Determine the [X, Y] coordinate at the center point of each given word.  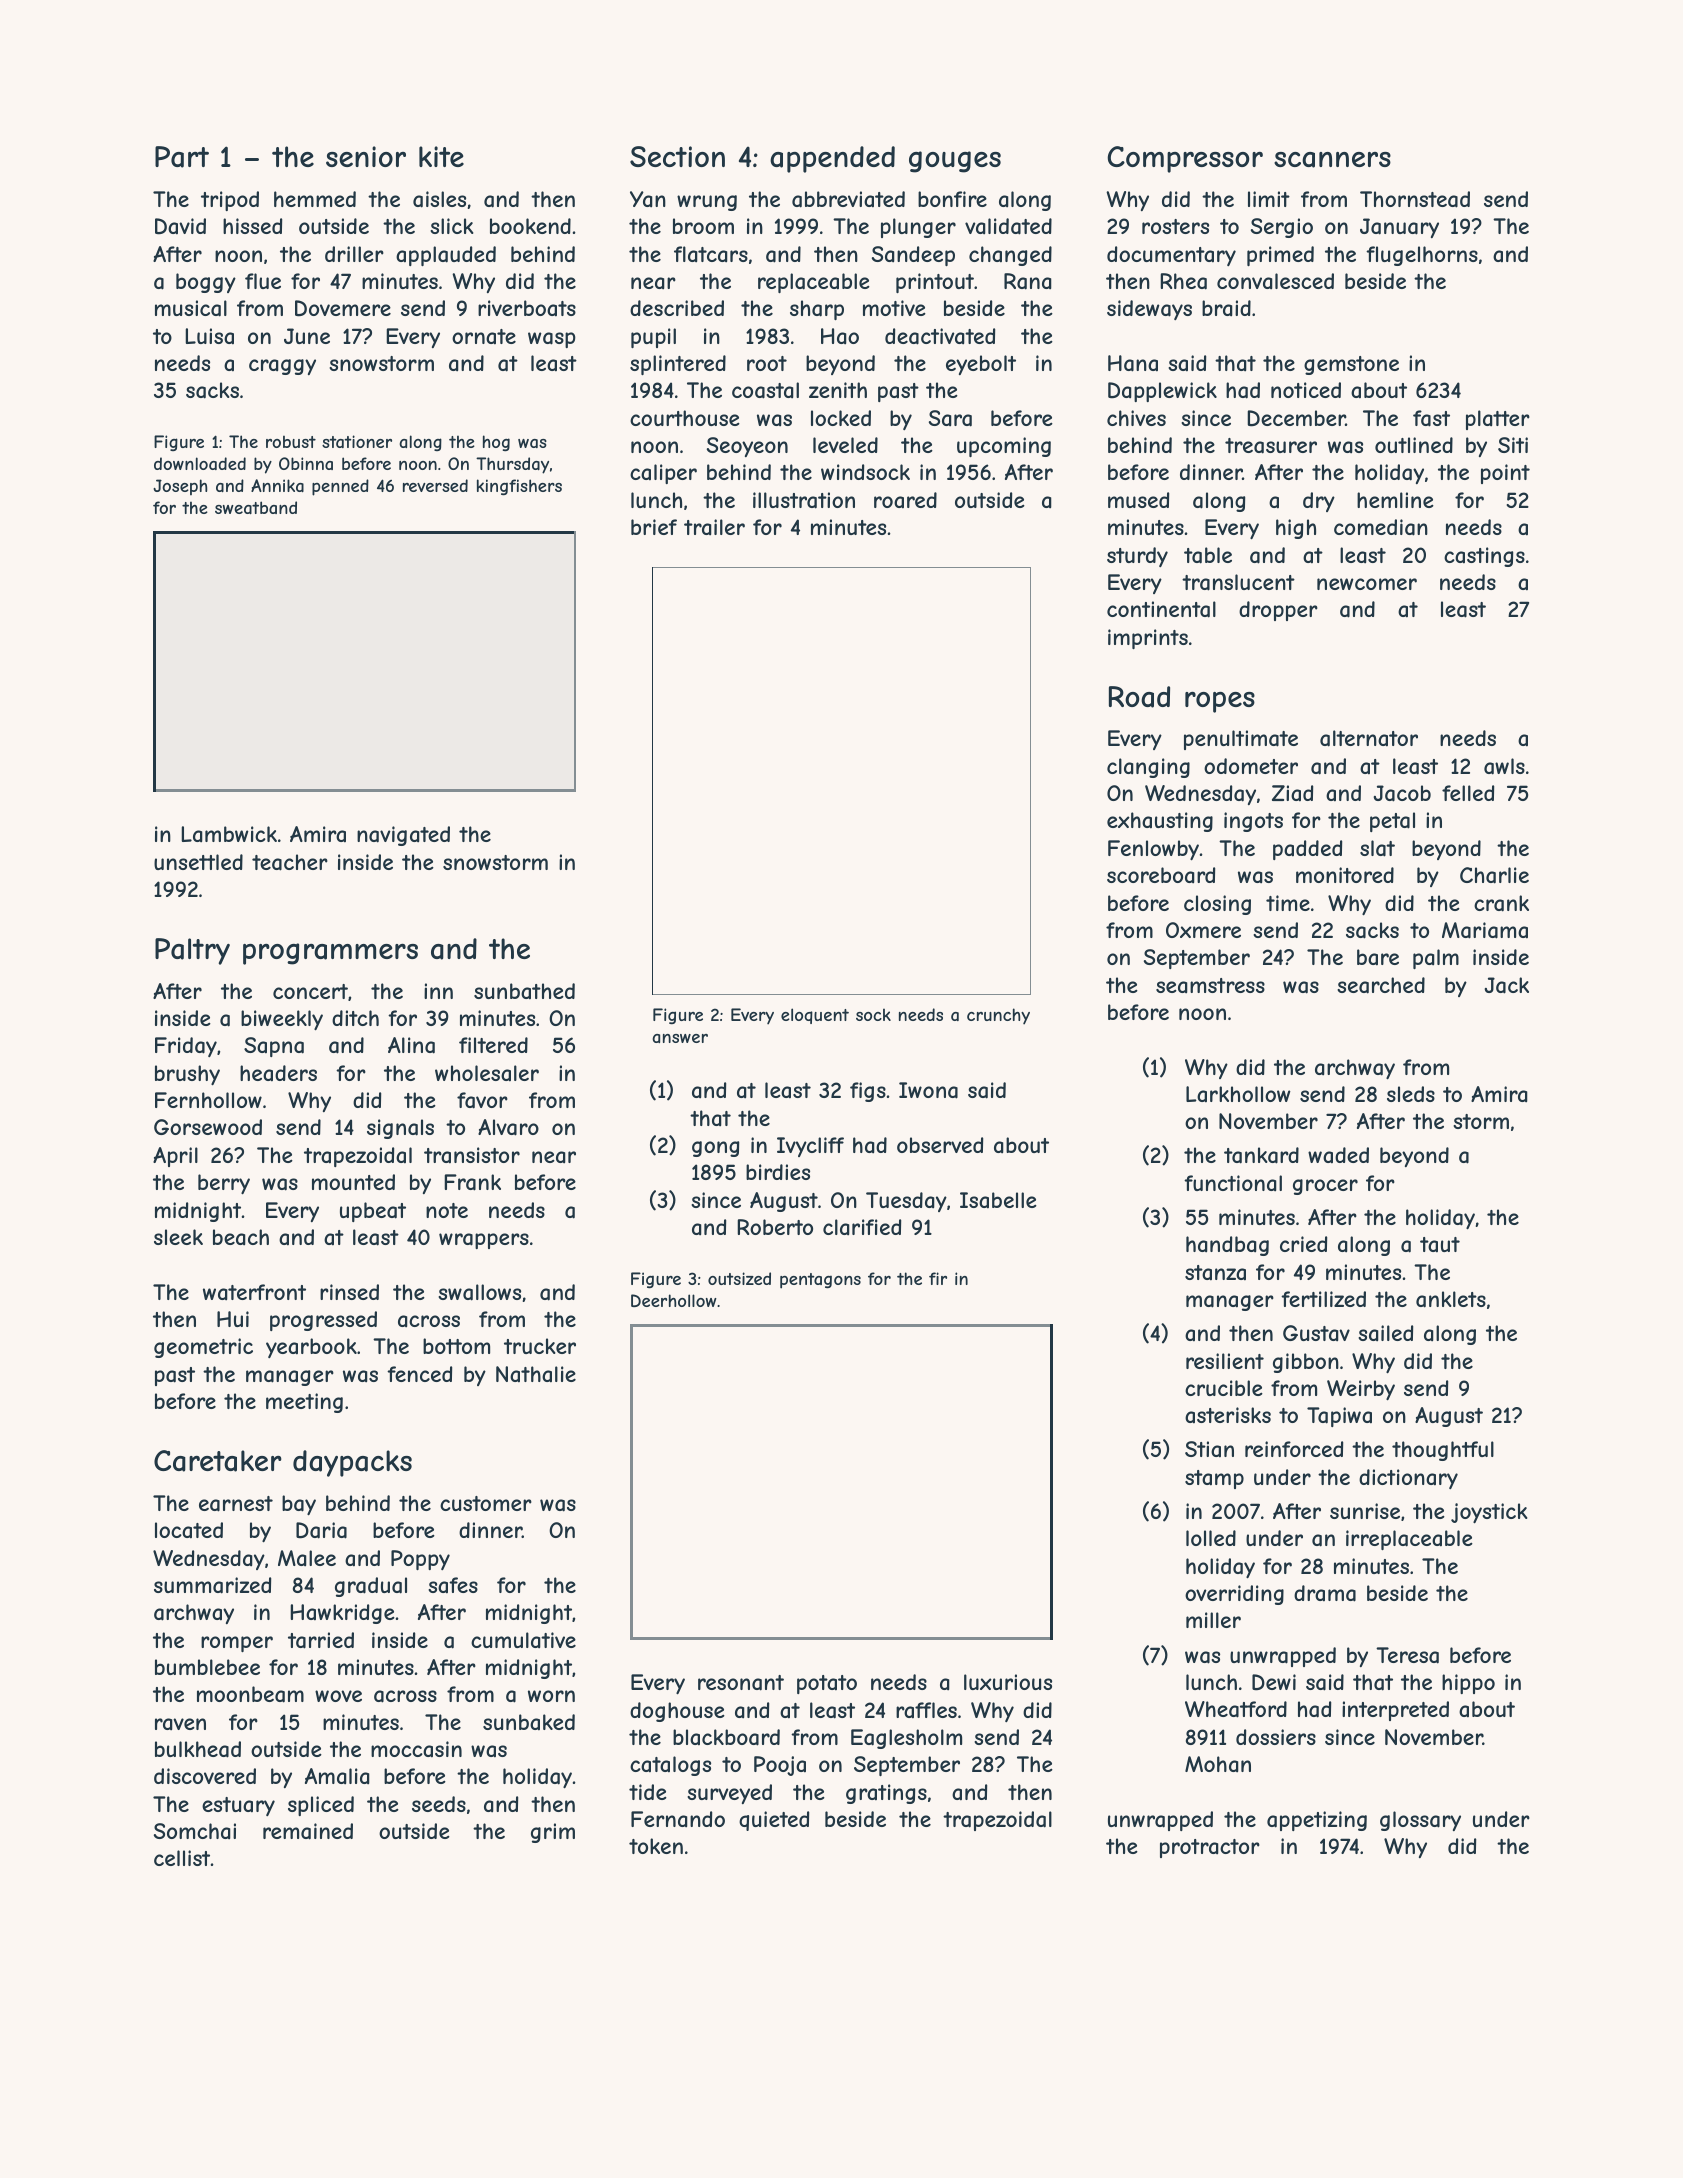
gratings [886, 1794]
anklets [1451, 1299]
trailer [714, 527]
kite [441, 156]
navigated [403, 836]
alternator [1369, 738]
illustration [804, 500]
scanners [1332, 160]
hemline [1395, 500]
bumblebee [207, 1667]
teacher [290, 862]
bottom [456, 1346]
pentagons [820, 1281]
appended [832, 159]
